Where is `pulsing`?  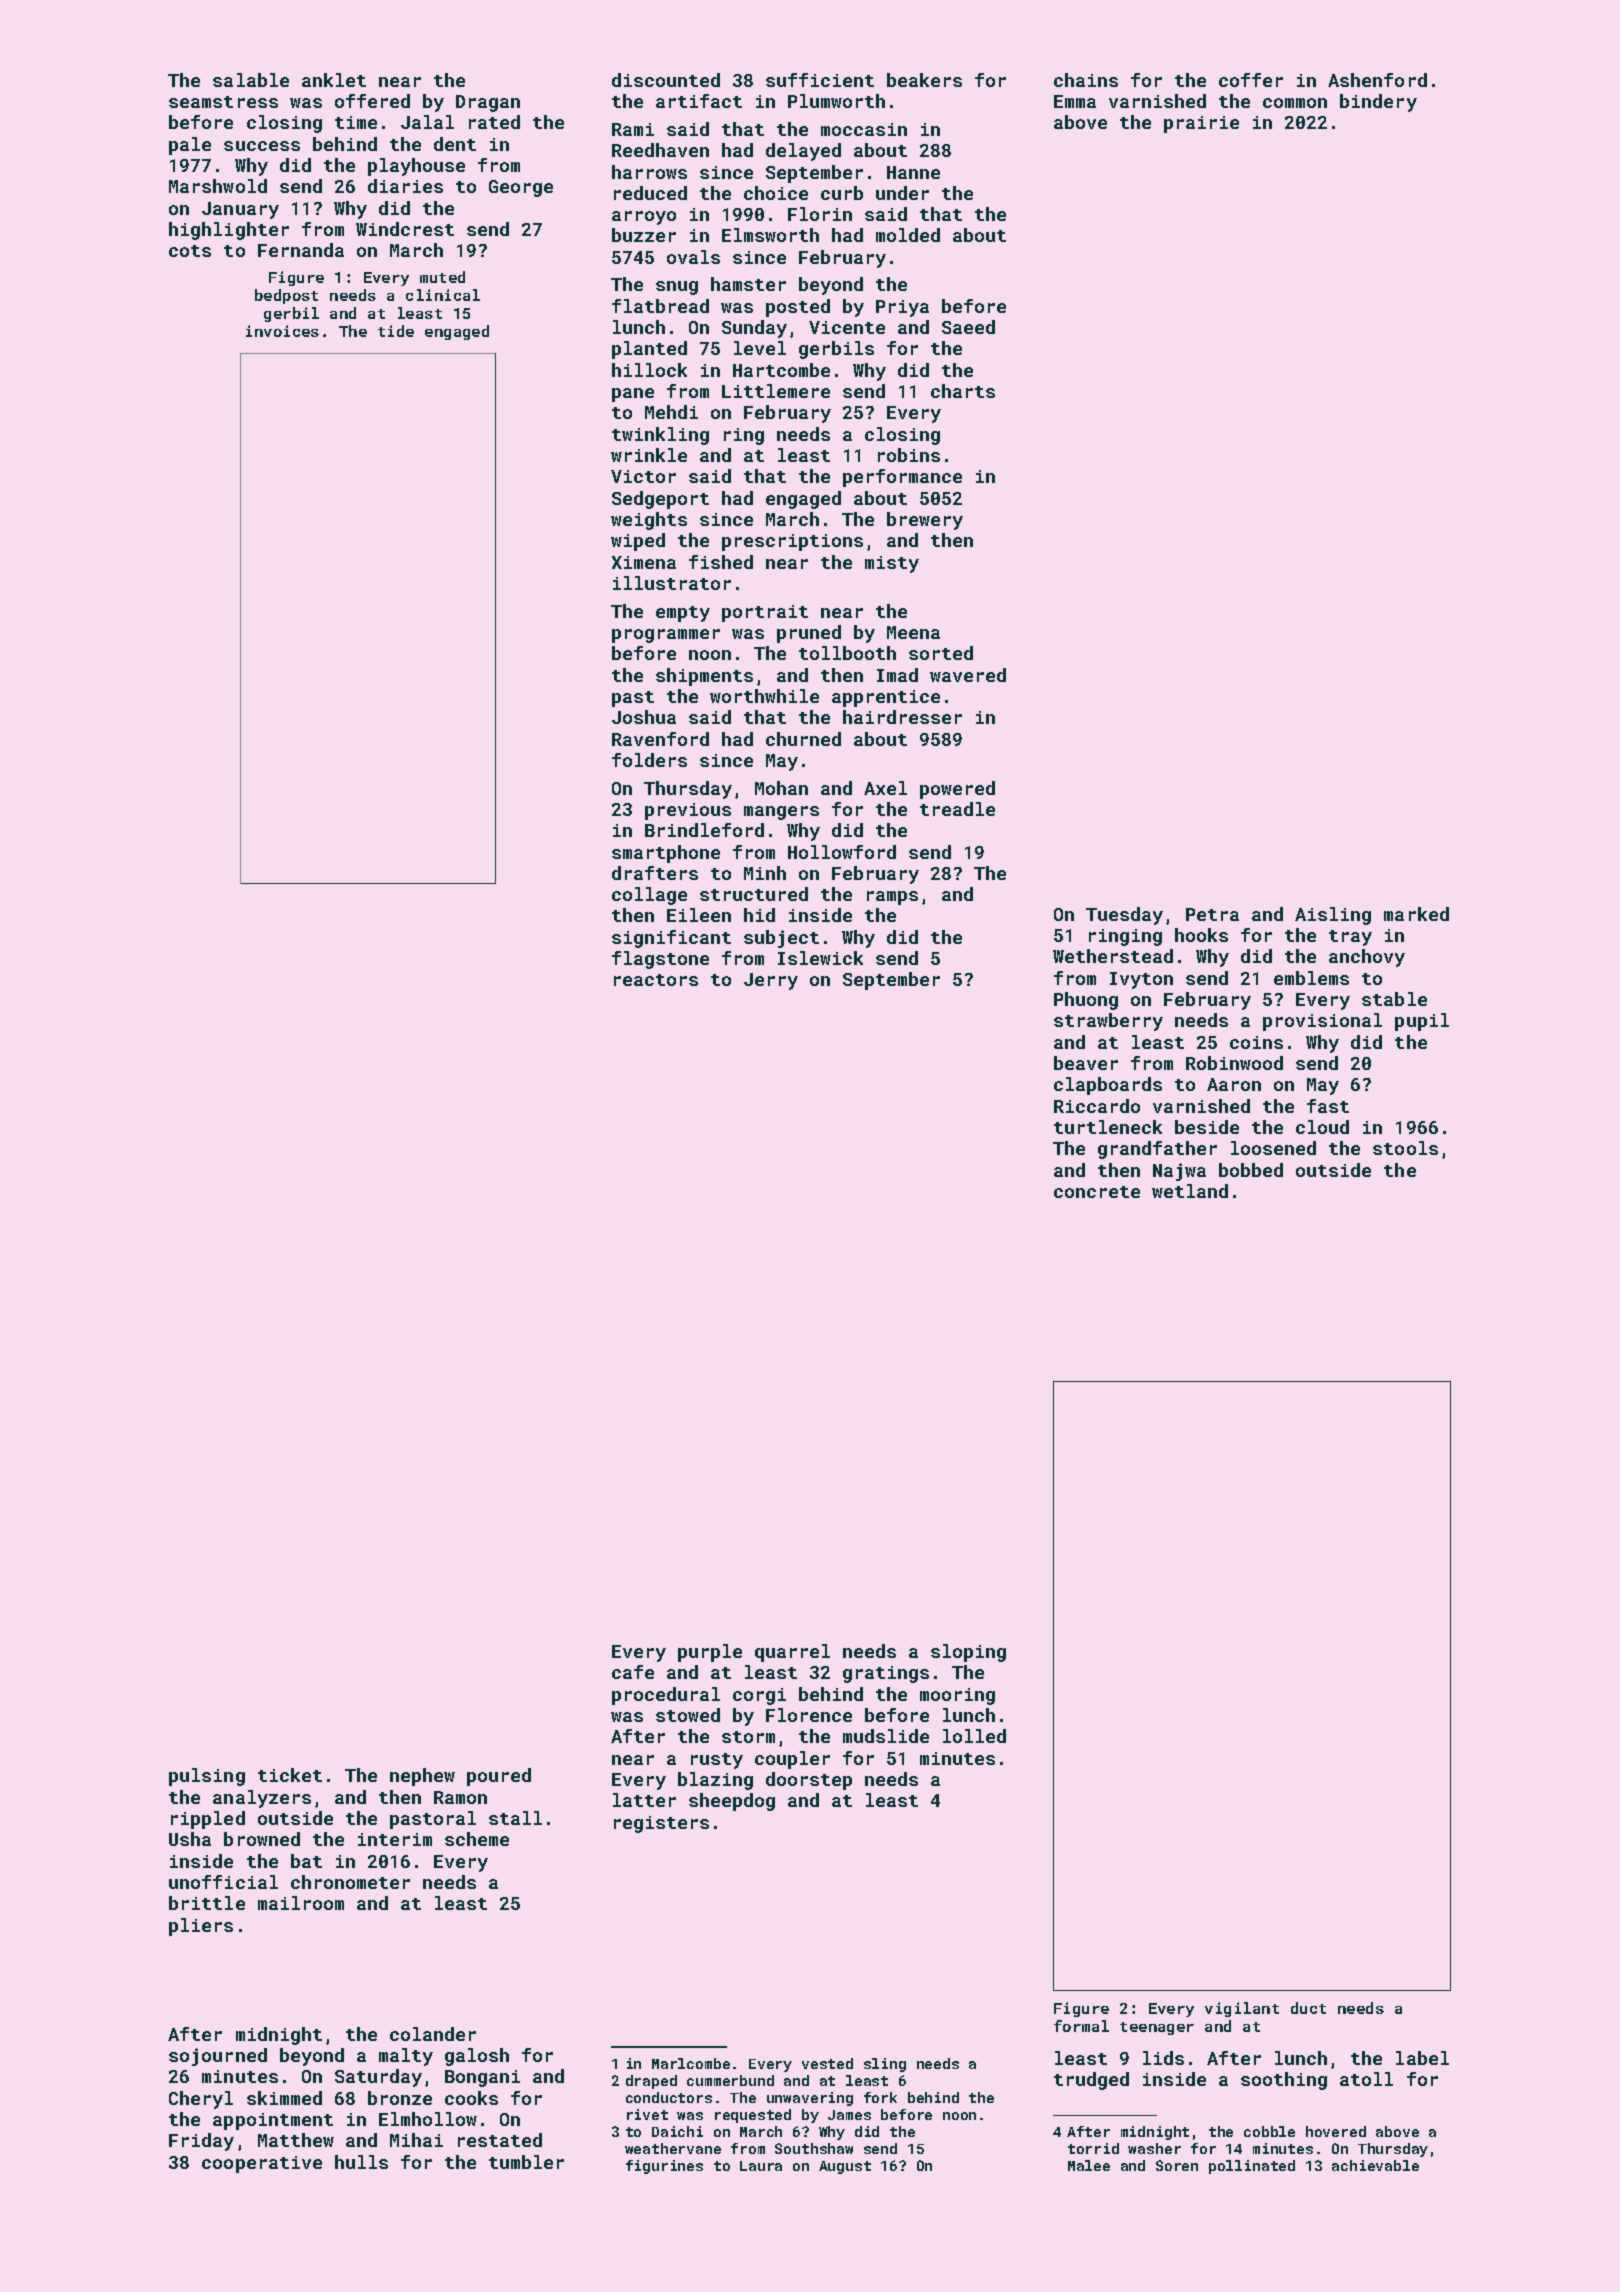 pulsing is located at coordinates (207, 1777).
